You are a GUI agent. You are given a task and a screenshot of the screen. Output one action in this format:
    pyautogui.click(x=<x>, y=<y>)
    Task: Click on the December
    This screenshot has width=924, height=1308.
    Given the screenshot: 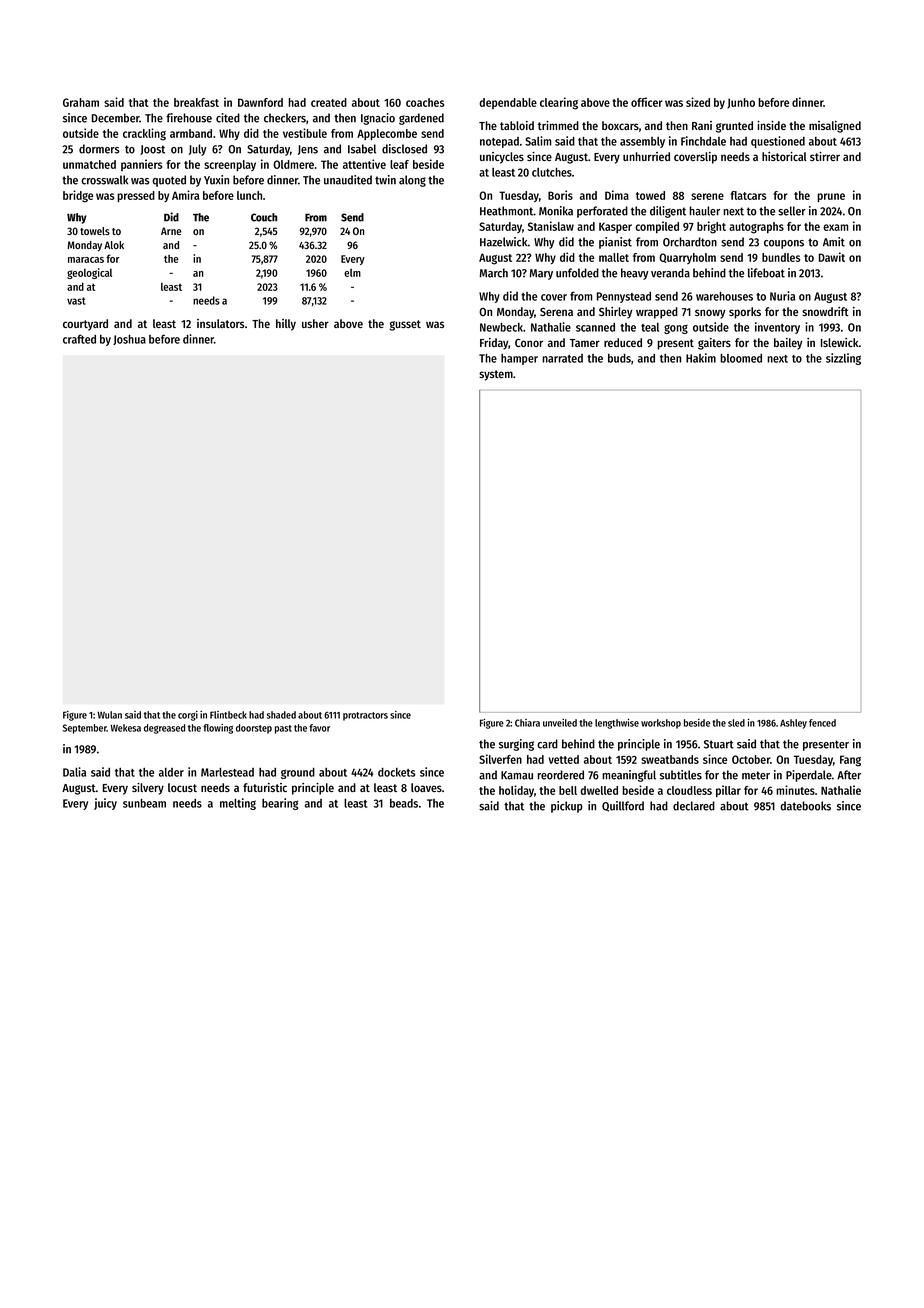 What is the action you would take?
    pyautogui.click(x=116, y=118)
